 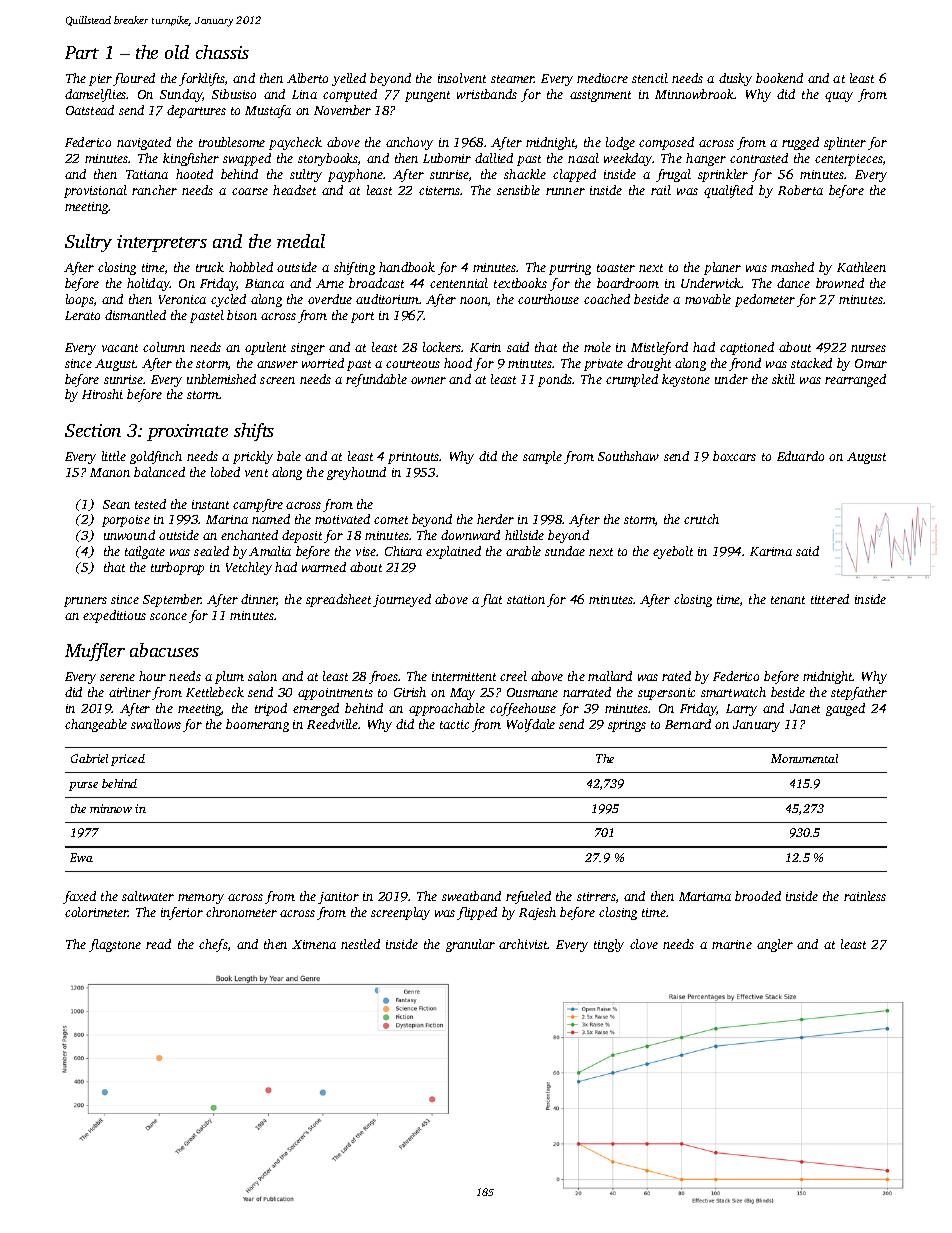 I want to click on shifts, so click(x=254, y=432).
